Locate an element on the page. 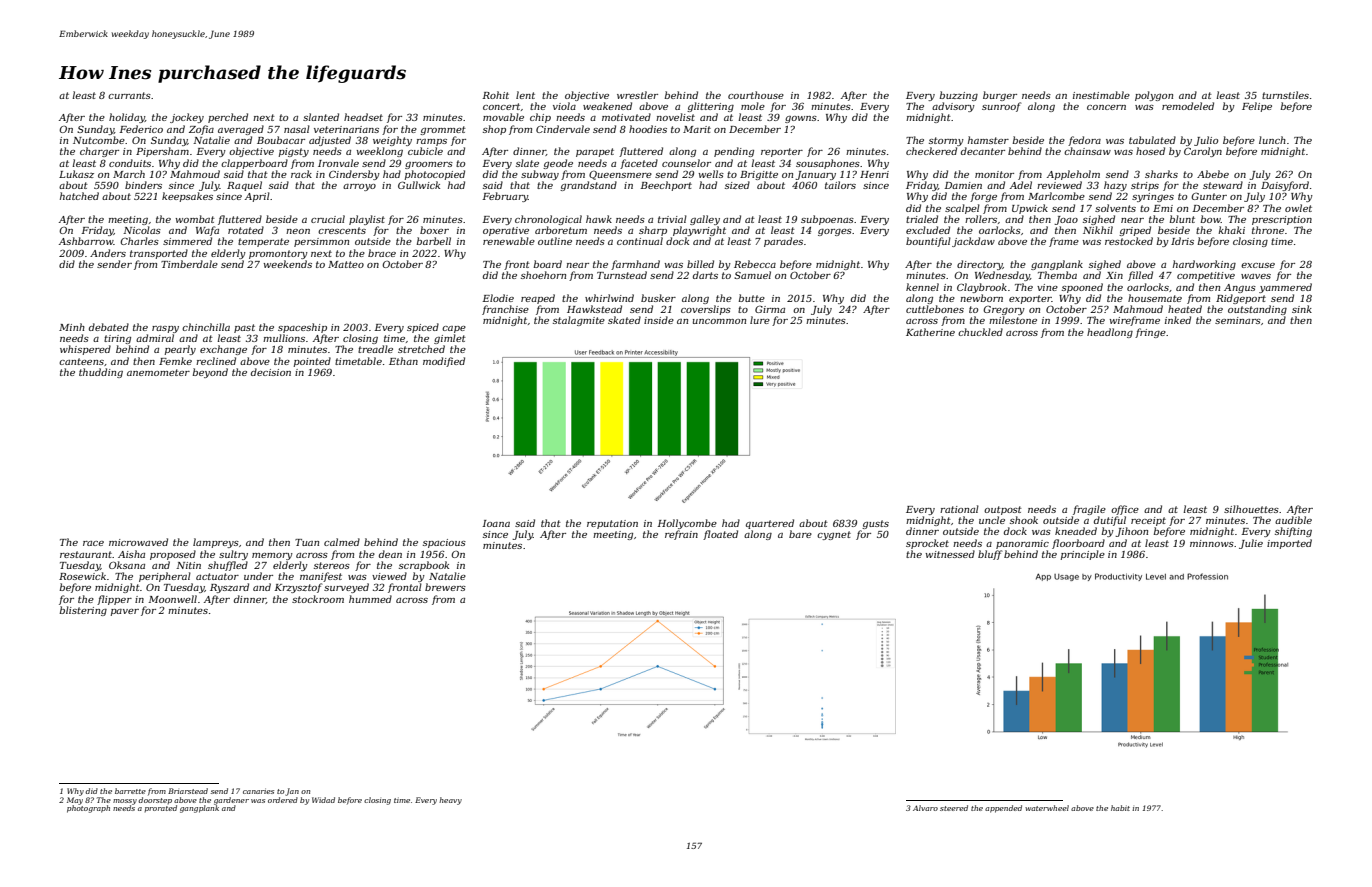 This document has height=887, width=1372. modified is located at coordinates (444, 362).
